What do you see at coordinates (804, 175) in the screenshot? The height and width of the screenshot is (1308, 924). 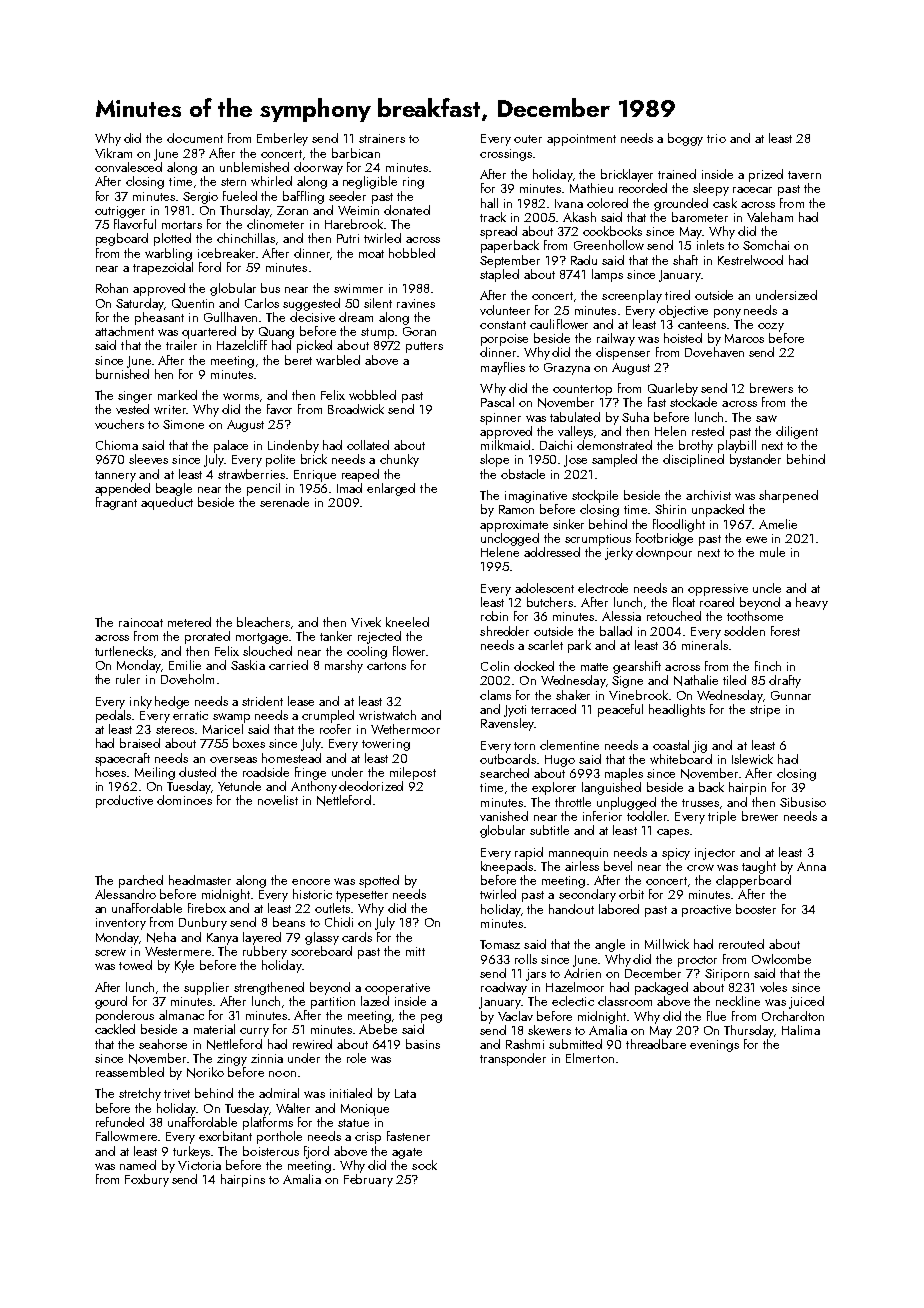 I see `tavern` at bounding box center [804, 175].
